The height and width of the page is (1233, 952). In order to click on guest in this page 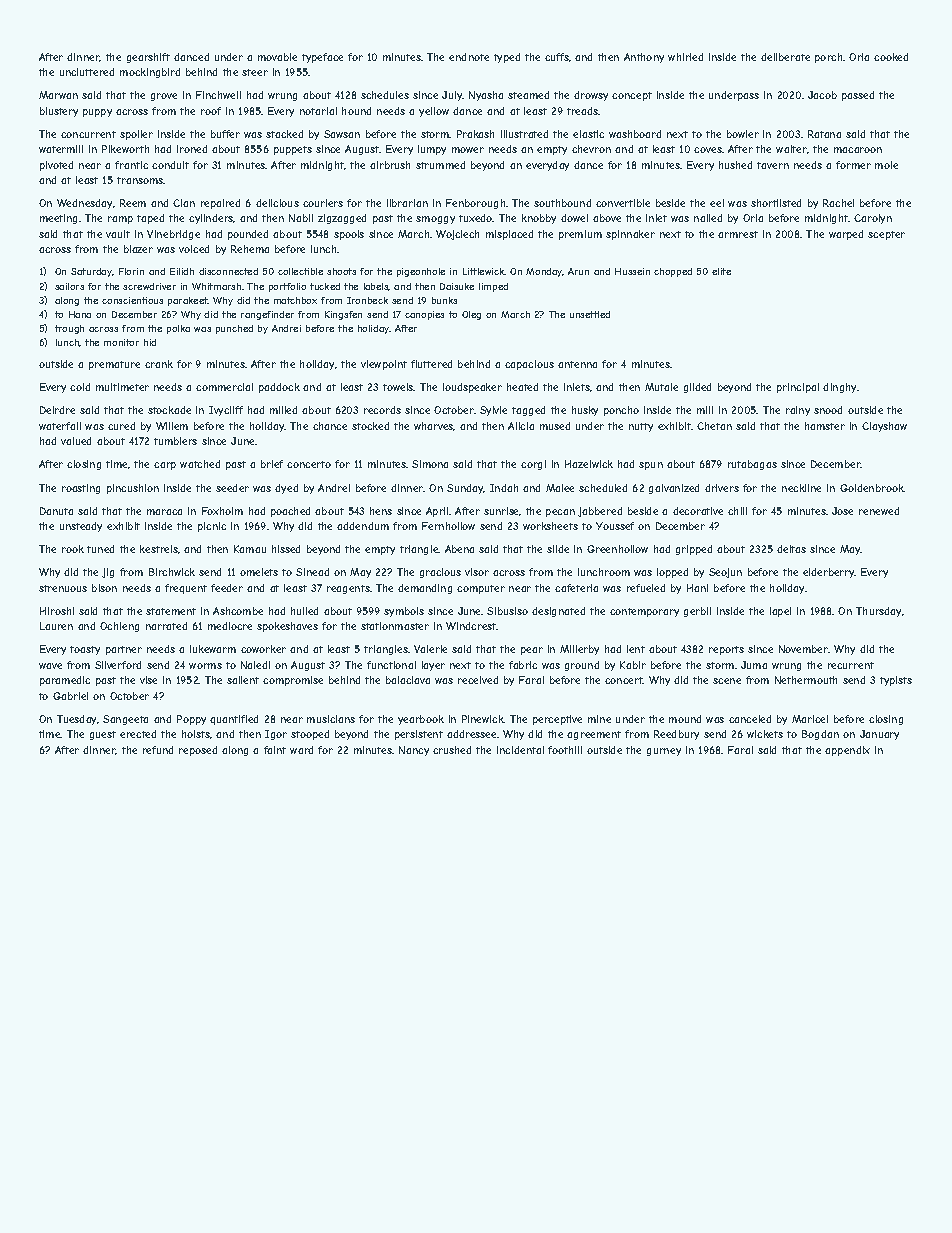, I will do `click(103, 735)`.
